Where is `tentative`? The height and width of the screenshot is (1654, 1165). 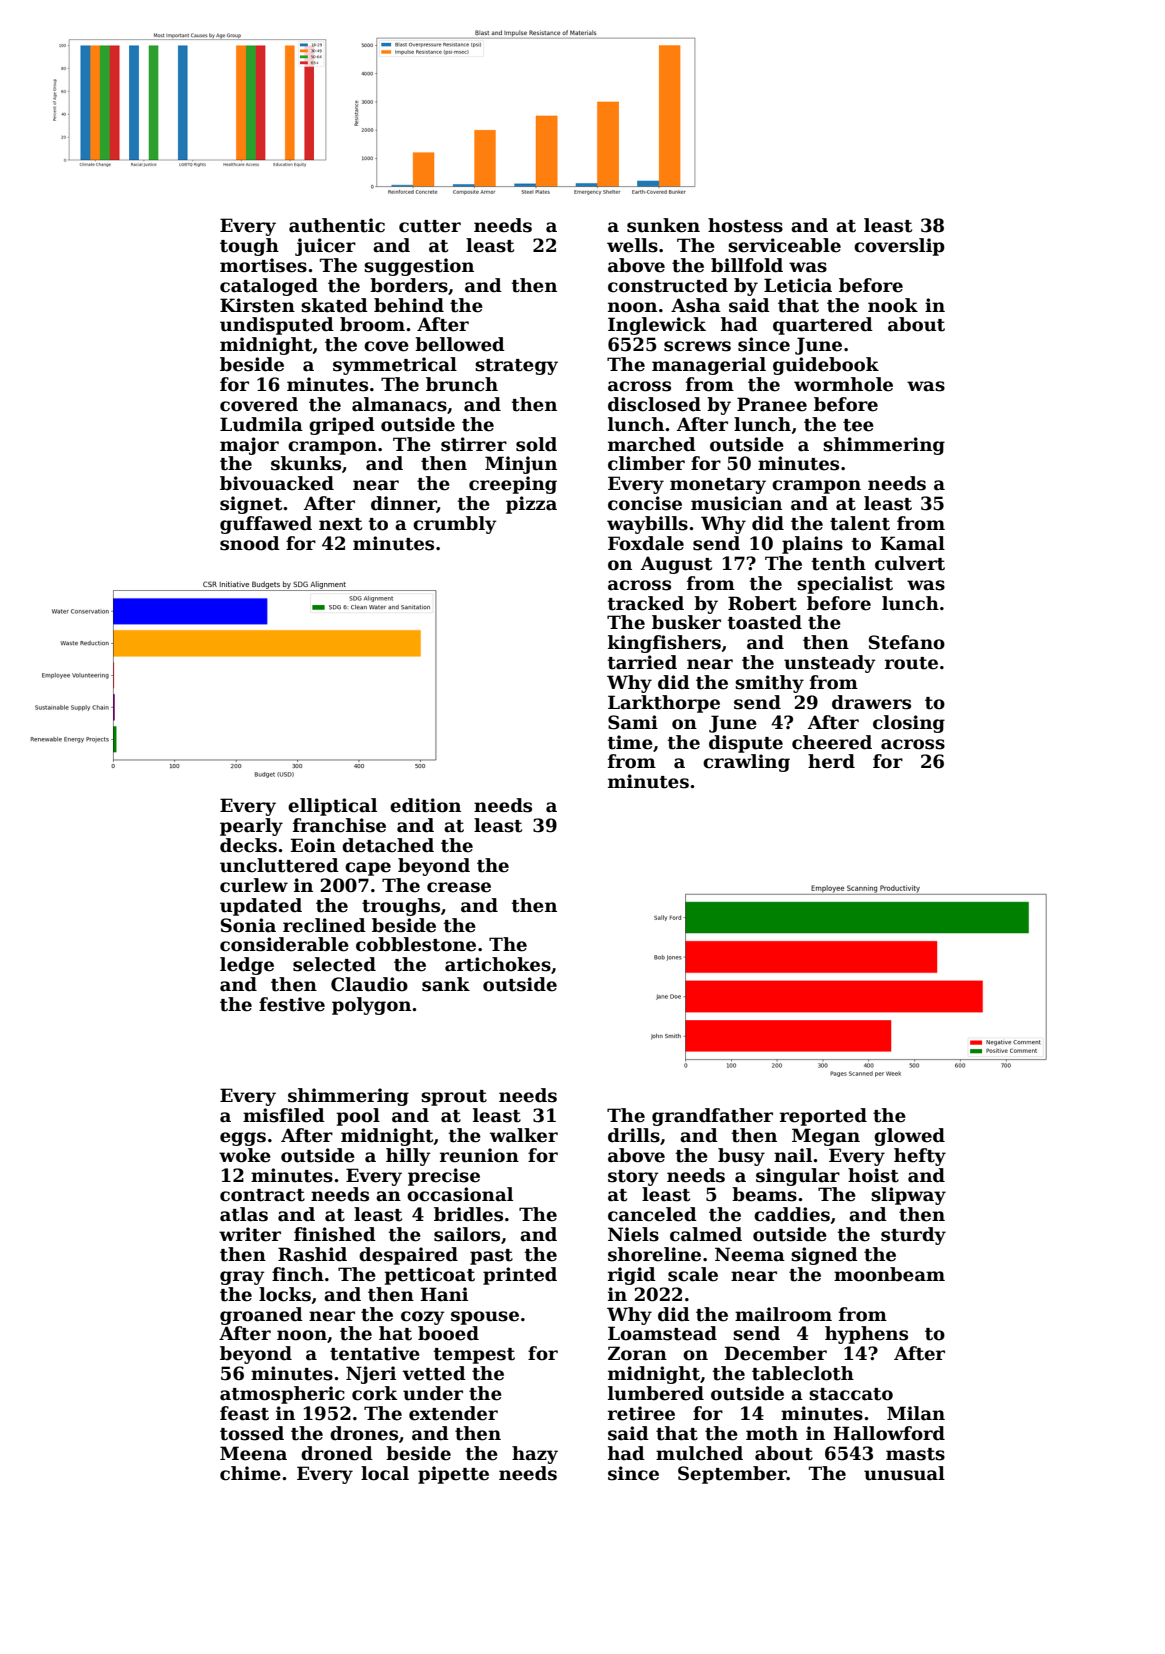
tentative is located at coordinates (375, 1353).
